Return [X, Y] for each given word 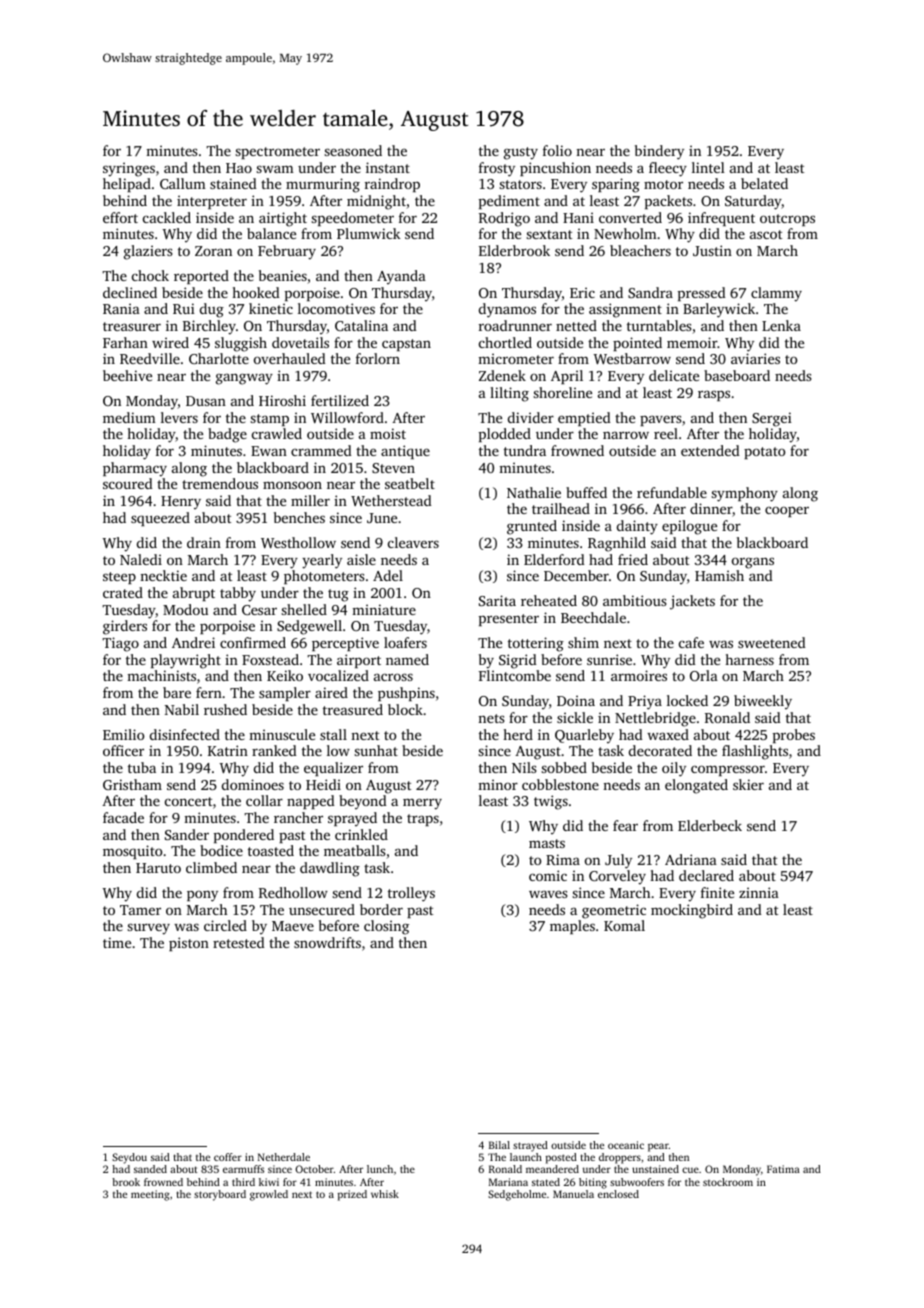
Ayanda [401, 277]
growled [269, 1195]
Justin [712, 250]
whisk [385, 1194]
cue [690, 1170]
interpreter [212, 202]
